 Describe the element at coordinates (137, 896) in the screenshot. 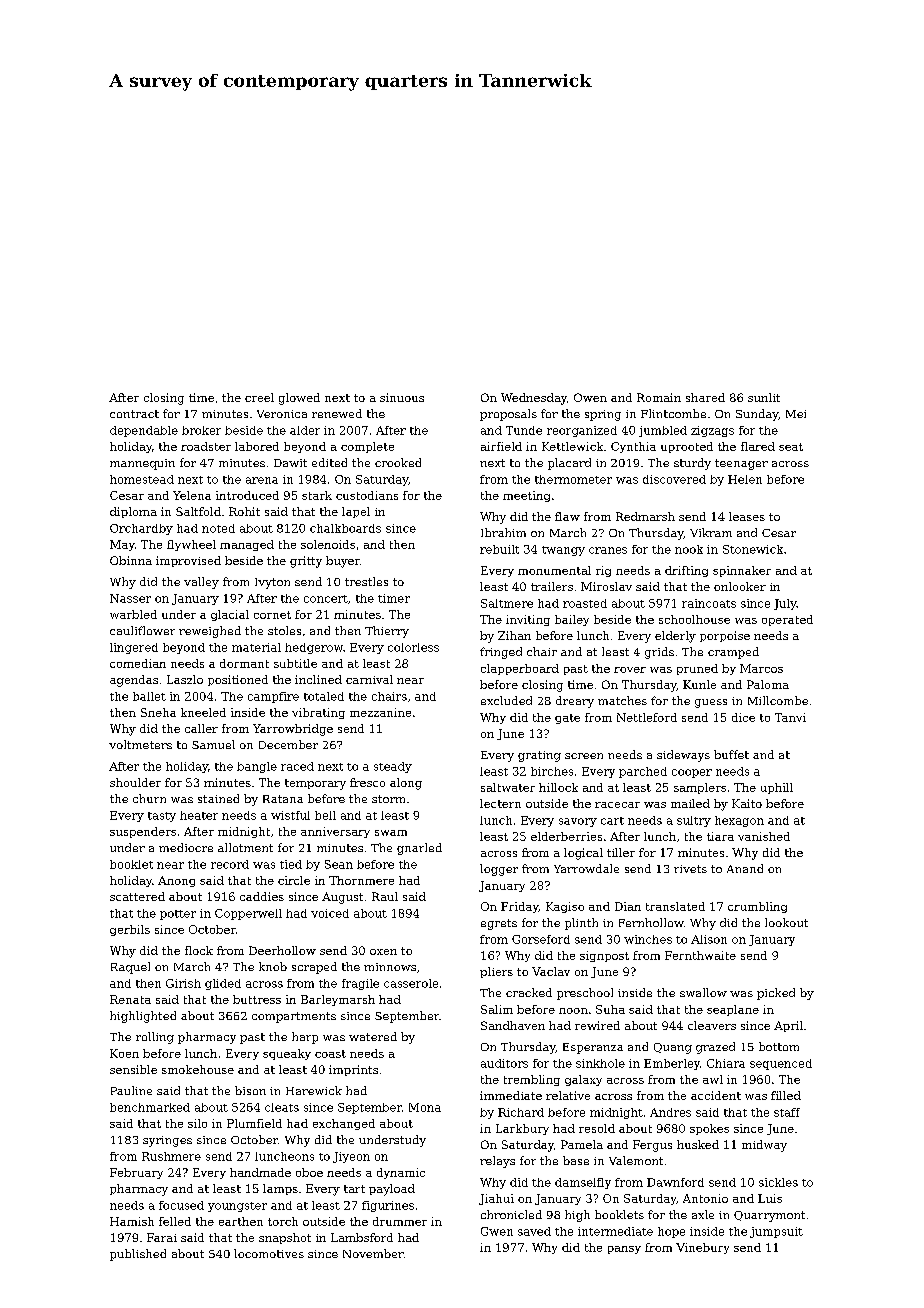

I see `scattered` at that location.
